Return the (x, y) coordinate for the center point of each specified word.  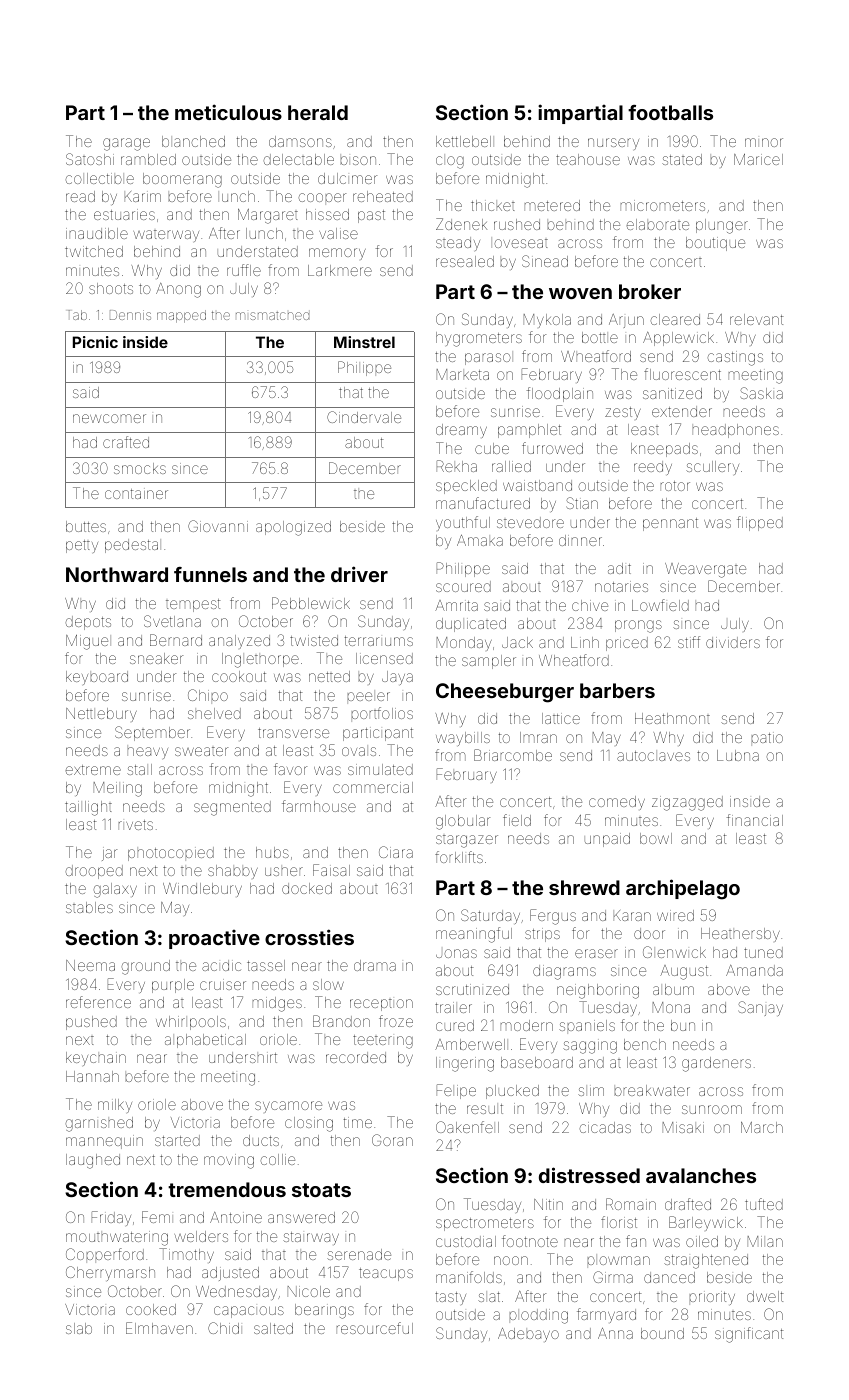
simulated (380, 769)
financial (755, 820)
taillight (88, 808)
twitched (94, 251)
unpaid (607, 840)
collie (277, 1159)
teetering (383, 1042)
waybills (463, 739)
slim (591, 1091)
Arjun (626, 321)
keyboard (97, 678)
